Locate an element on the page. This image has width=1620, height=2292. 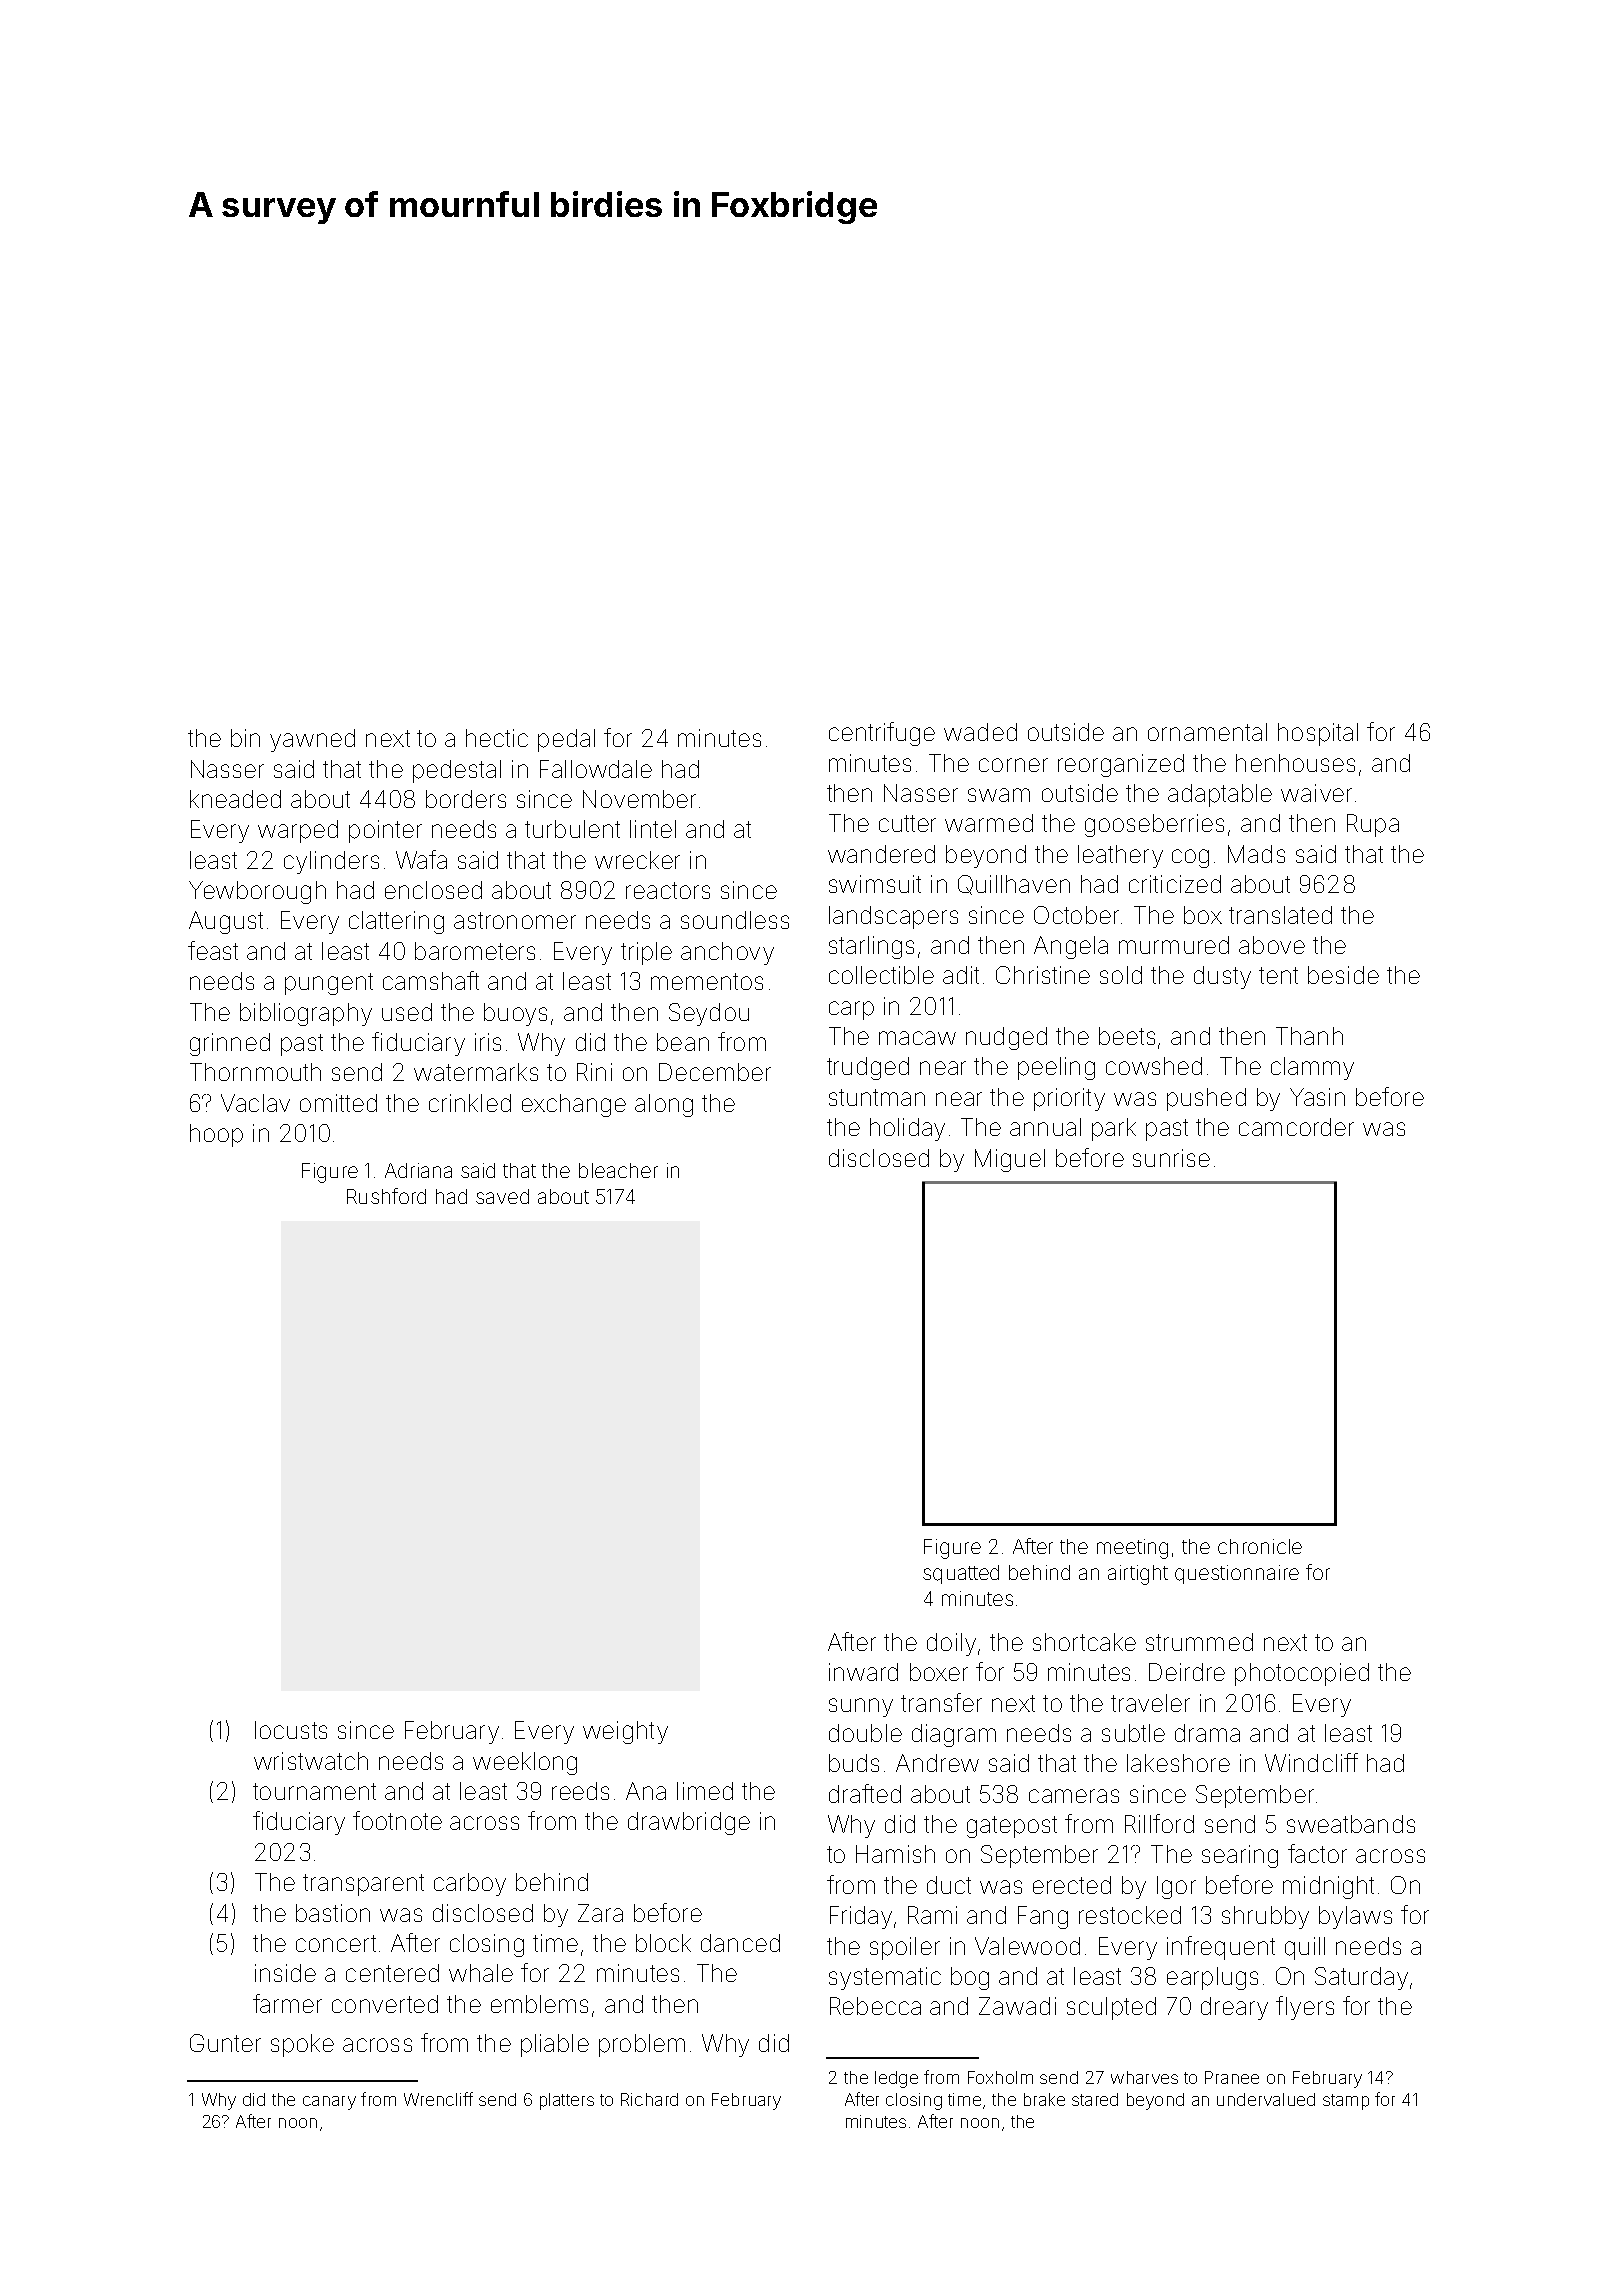
stamp is located at coordinates (1346, 2102).
